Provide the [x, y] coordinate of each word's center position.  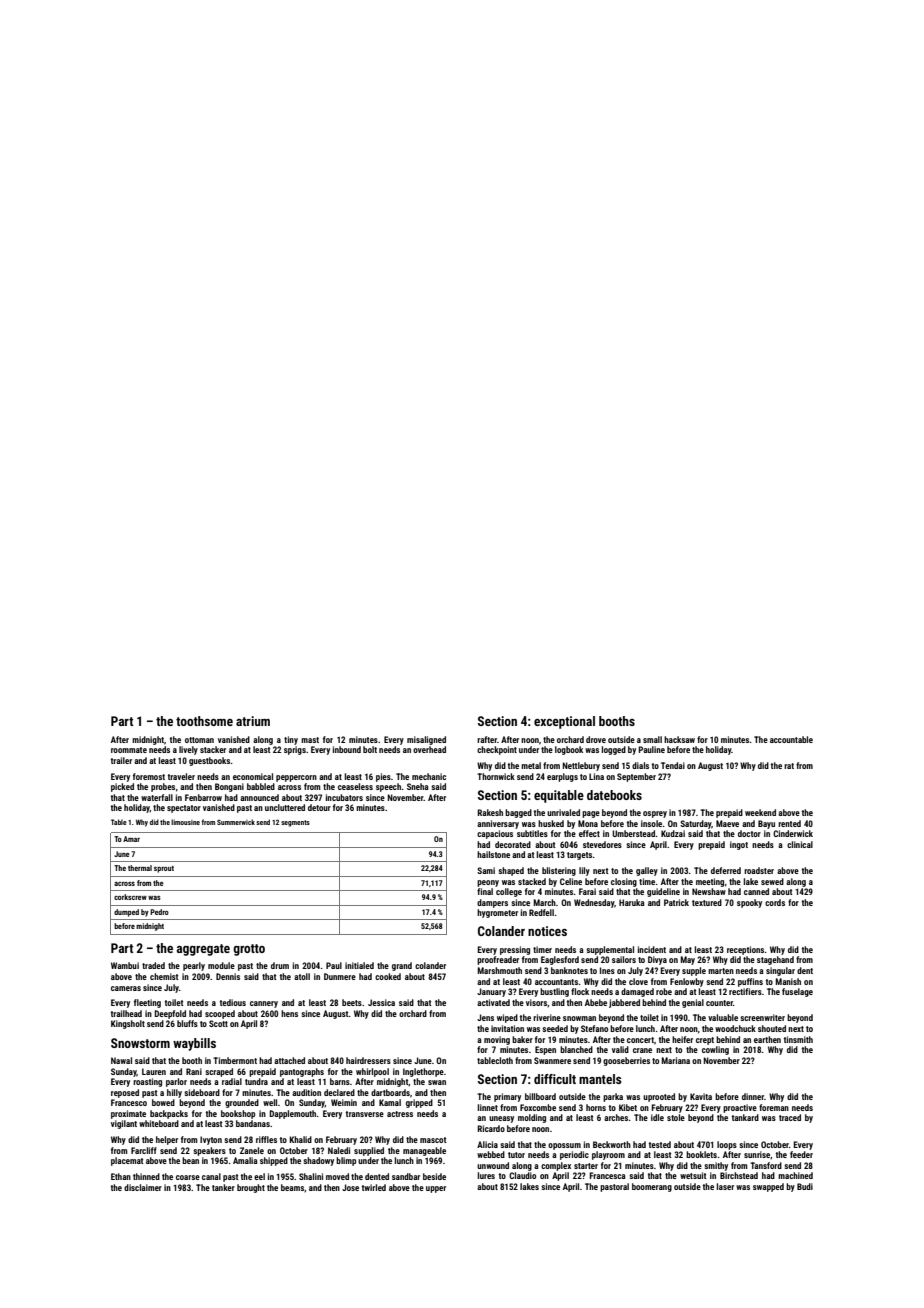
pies [383, 777]
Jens [485, 1017]
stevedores [602, 844]
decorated [513, 844]
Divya [657, 960]
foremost [149, 776]
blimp [346, 1161]
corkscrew [130, 897]
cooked [388, 976]
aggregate [203, 950]
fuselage [797, 992]
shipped [274, 1161]
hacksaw [679, 739]
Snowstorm [140, 1043]
